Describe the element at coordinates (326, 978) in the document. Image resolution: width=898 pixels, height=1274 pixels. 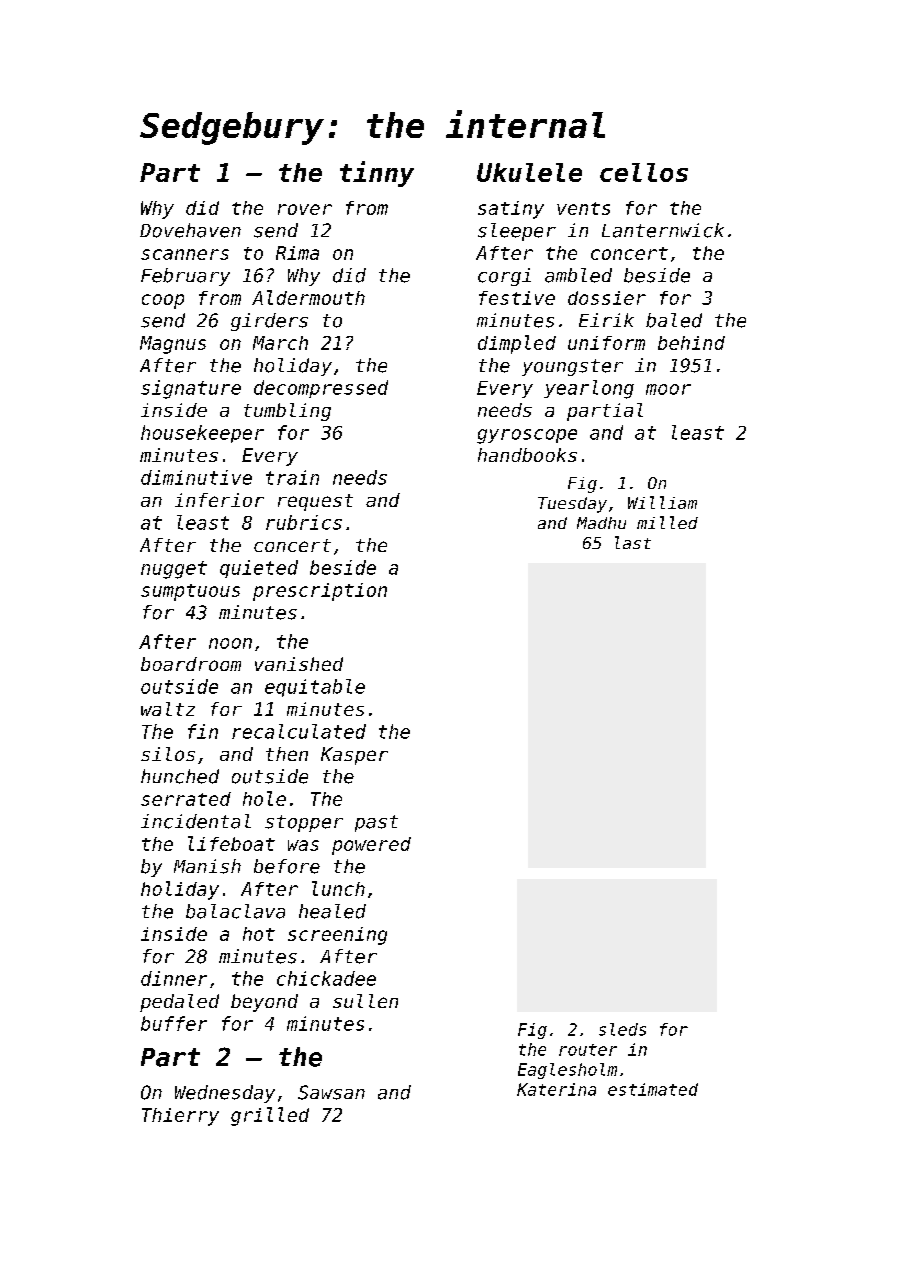
I see `chickadee` at that location.
